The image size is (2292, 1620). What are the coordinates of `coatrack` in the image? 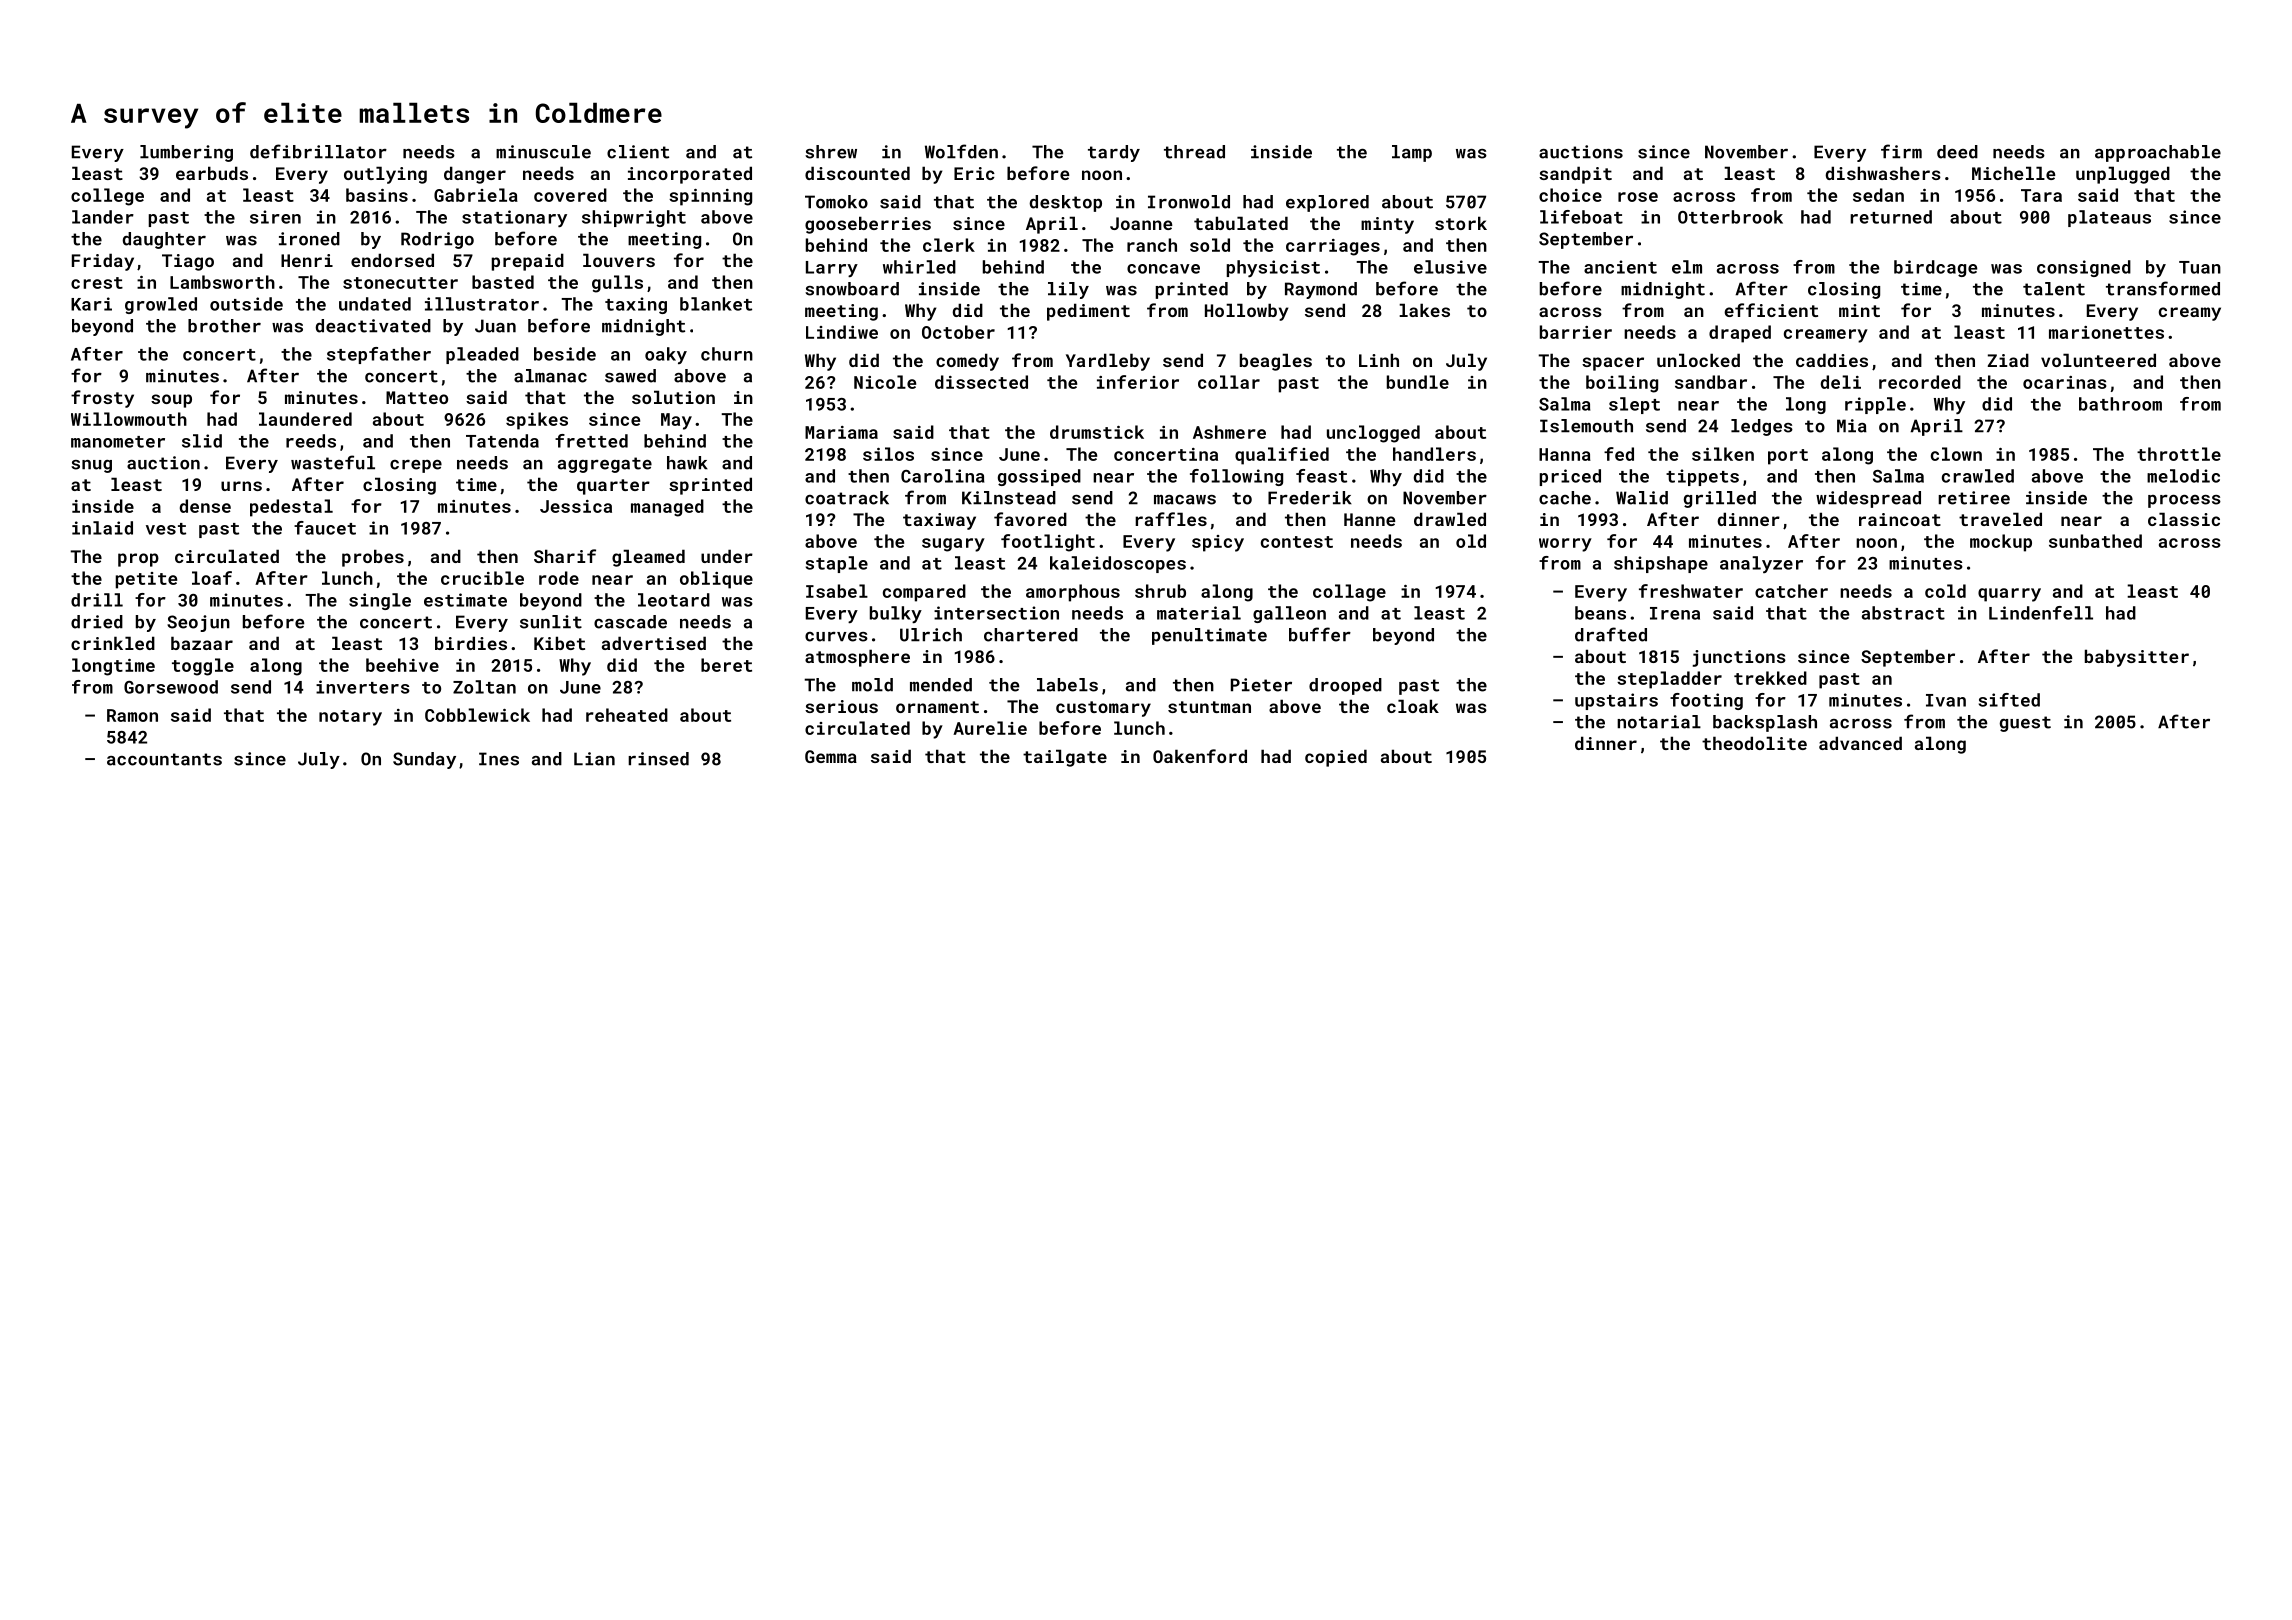 It's located at (847, 498).
